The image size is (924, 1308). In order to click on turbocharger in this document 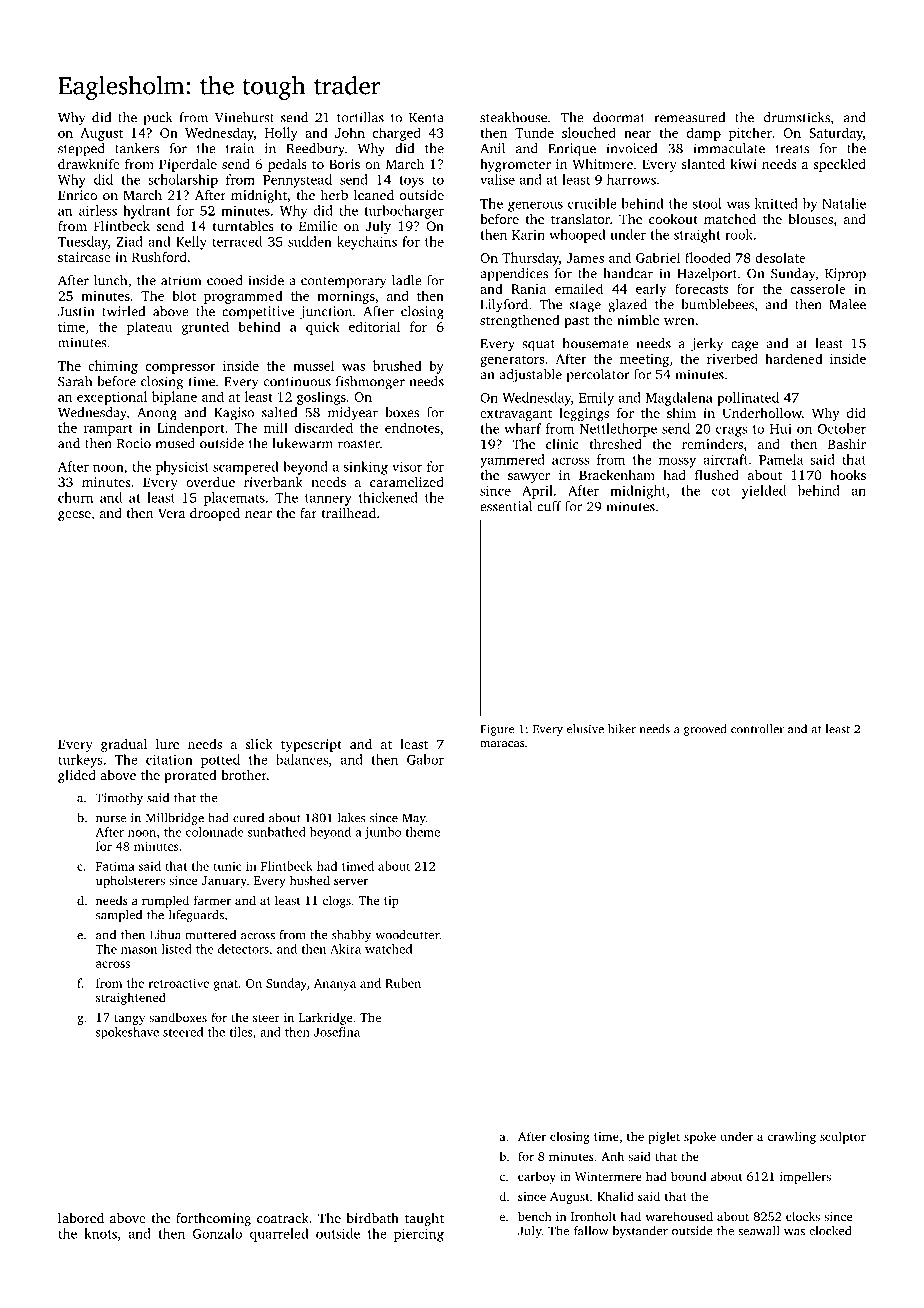, I will do `click(404, 212)`.
